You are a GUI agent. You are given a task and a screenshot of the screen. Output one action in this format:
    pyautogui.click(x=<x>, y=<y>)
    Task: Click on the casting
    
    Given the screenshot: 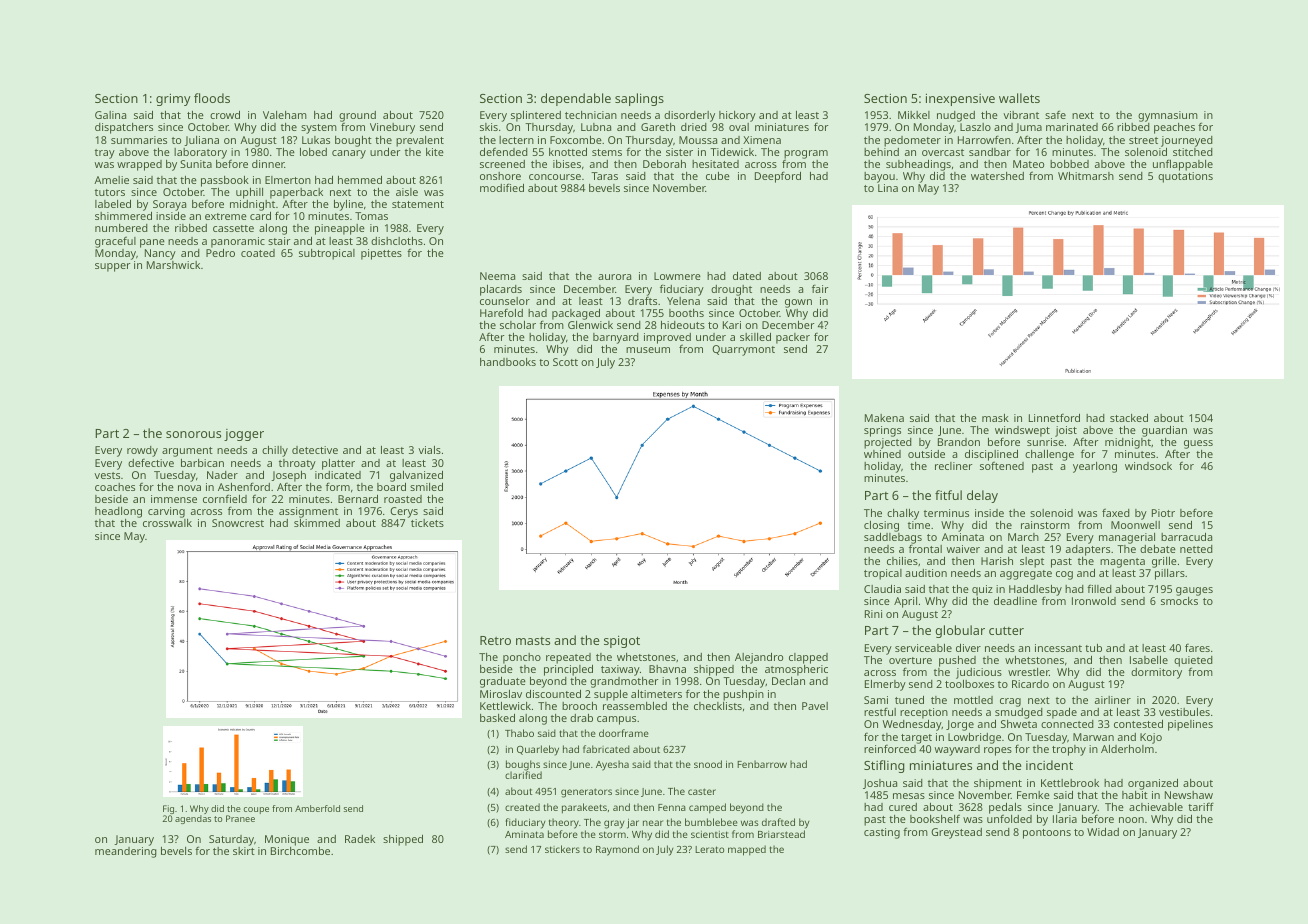 What is the action you would take?
    pyautogui.click(x=882, y=833)
